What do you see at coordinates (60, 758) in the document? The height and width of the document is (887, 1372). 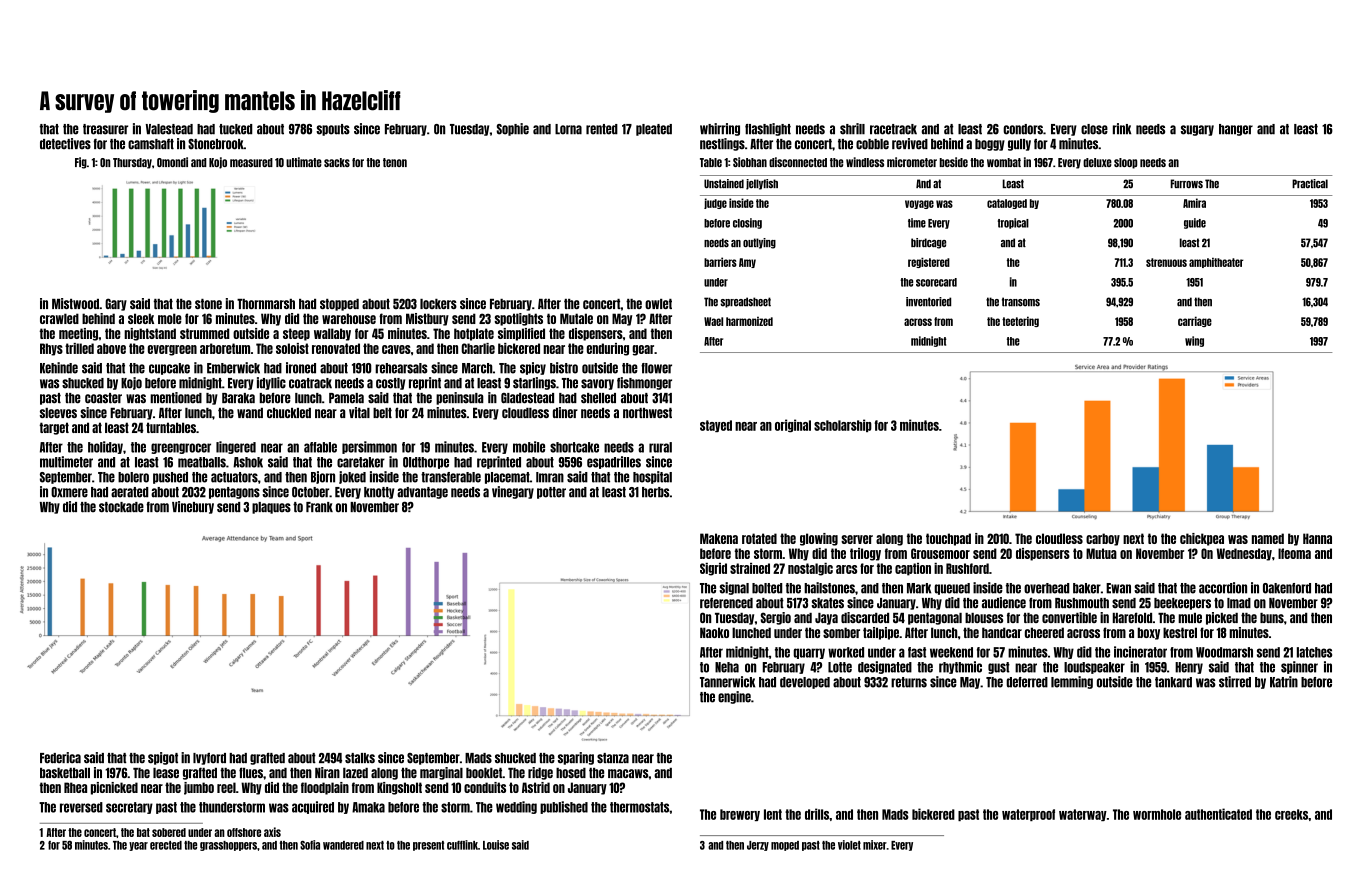 I see `Federica` at bounding box center [60, 758].
